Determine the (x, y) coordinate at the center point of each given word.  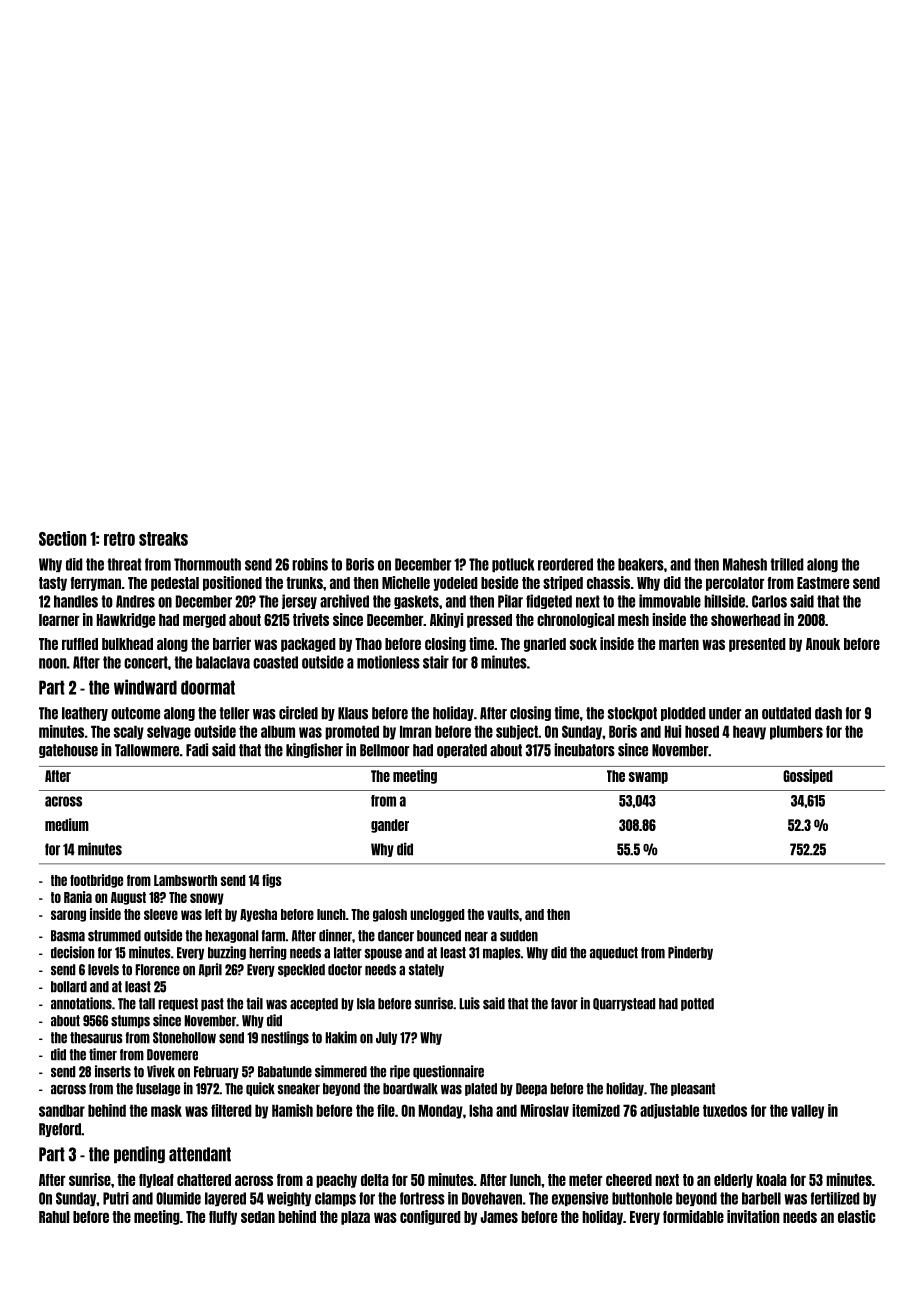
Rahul (54, 1217)
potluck (513, 565)
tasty (53, 584)
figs (272, 881)
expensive (580, 1199)
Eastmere (823, 583)
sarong (68, 916)
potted (697, 1004)
